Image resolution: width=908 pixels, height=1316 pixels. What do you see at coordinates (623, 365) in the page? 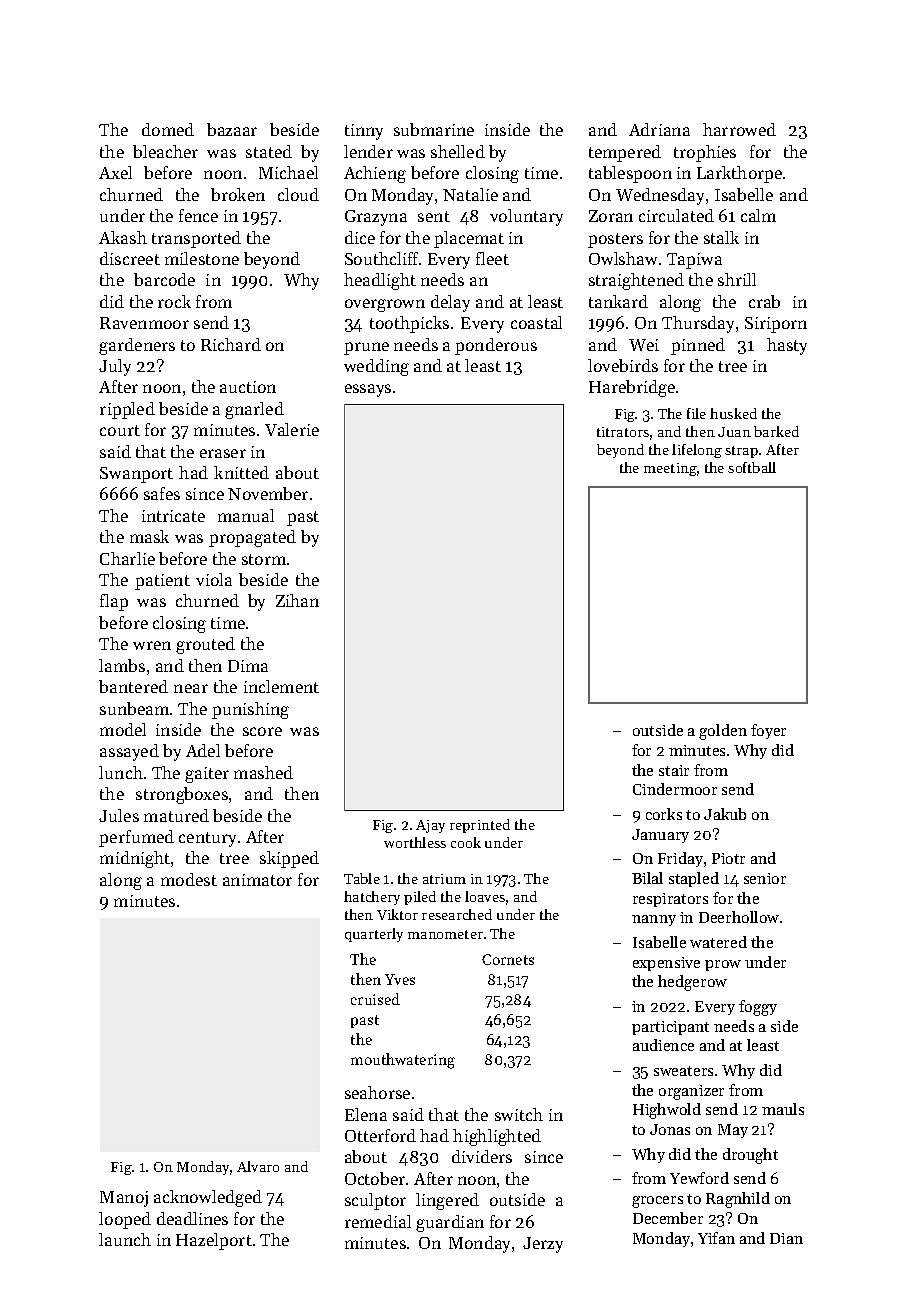
I see `lovebirds` at bounding box center [623, 365].
